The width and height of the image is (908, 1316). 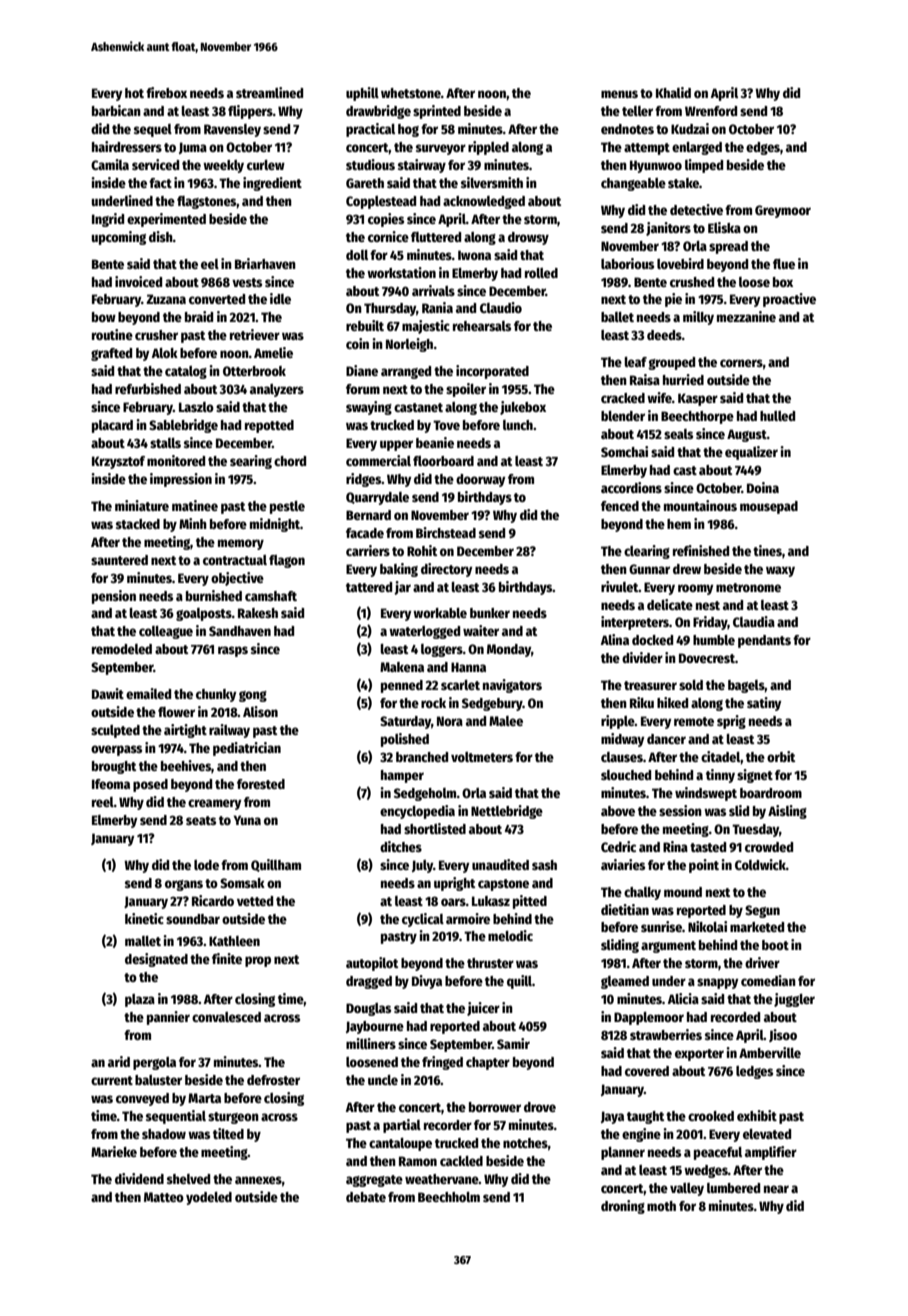 I want to click on designated, so click(x=156, y=960).
